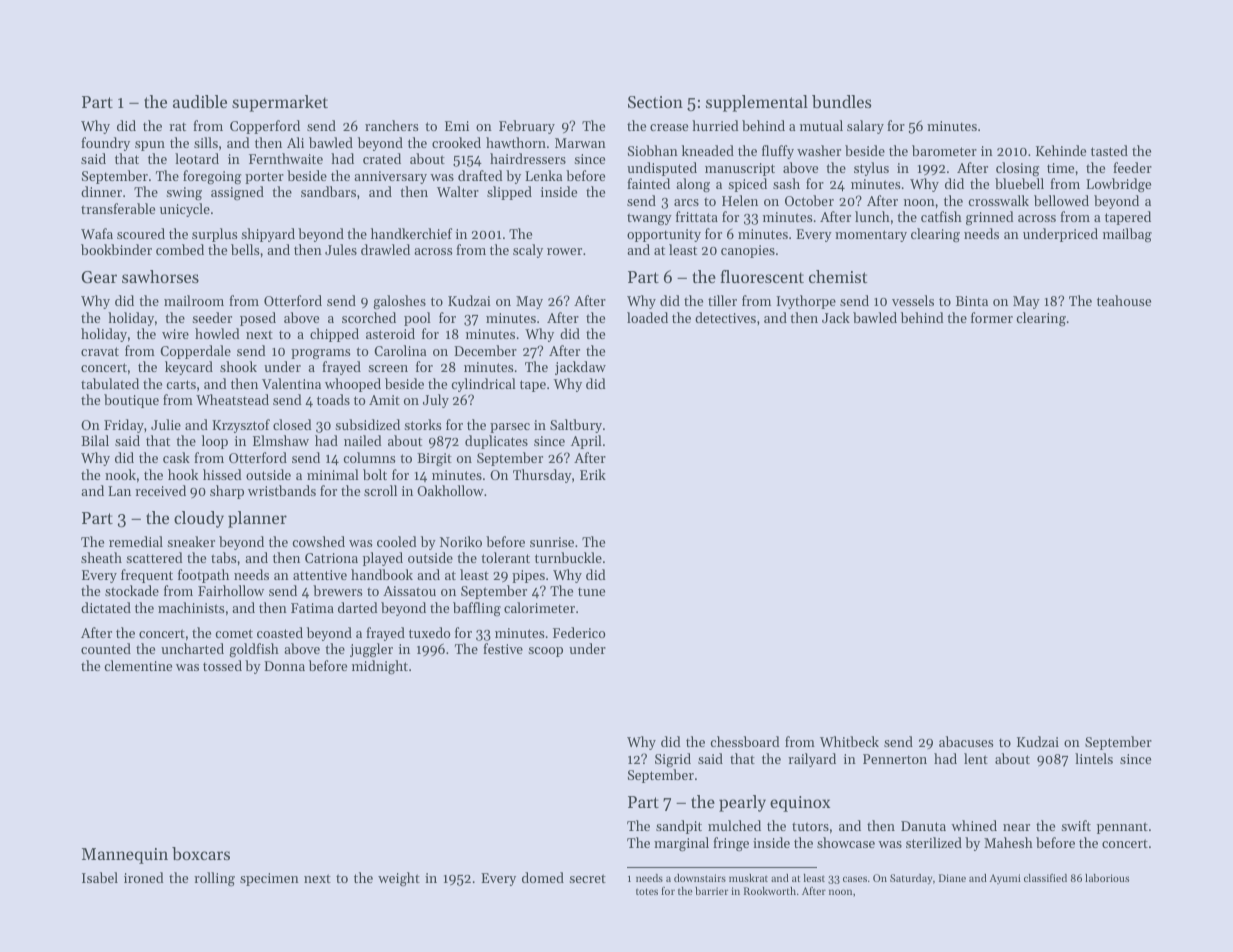 The height and width of the screenshot is (952, 1233). Describe the element at coordinates (214, 235) in the screenshot. I see `surplus` at that location.
